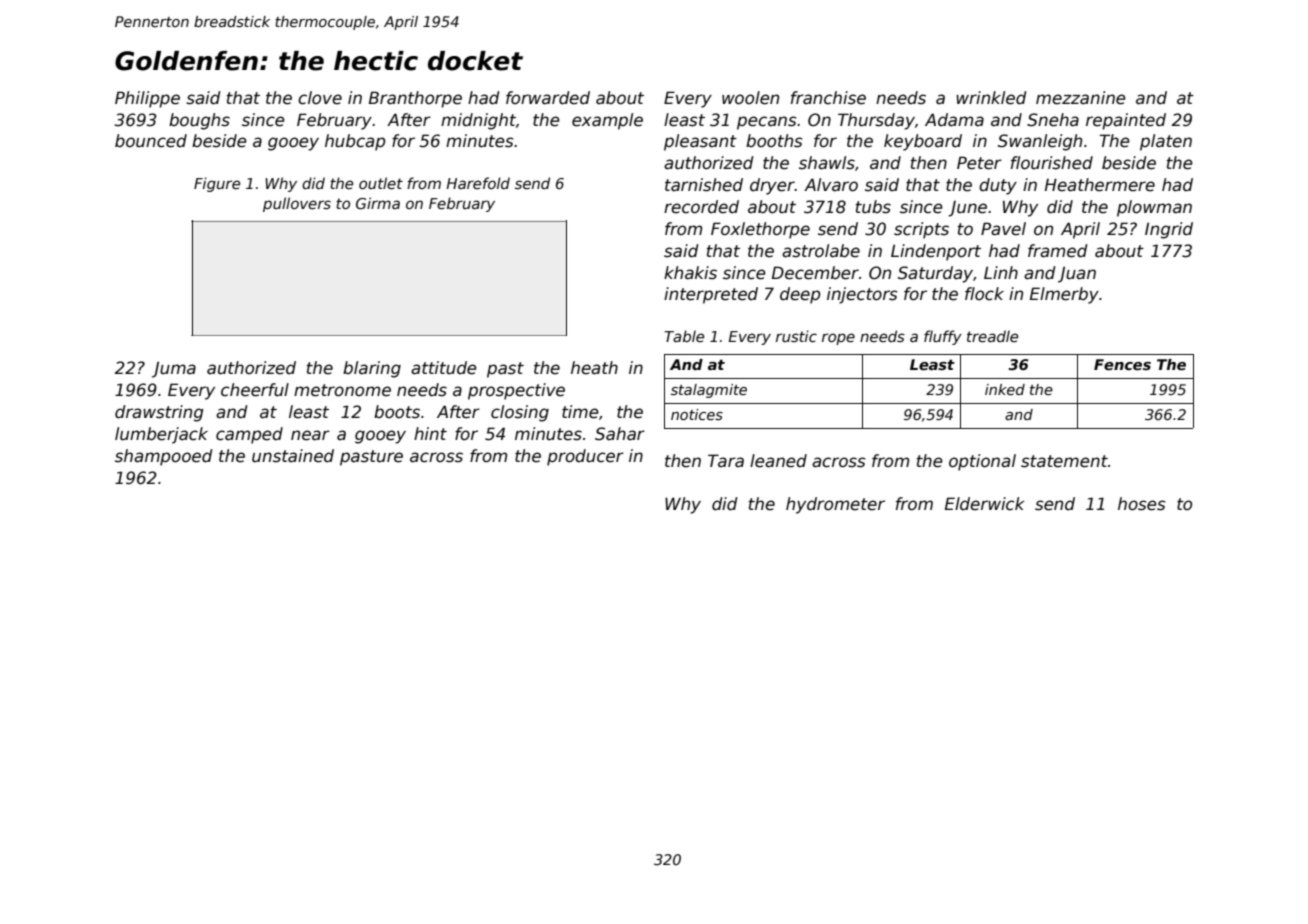 The width and height of the screenshot is (1308, 924). What do you see at coordinates (297, 204) in the screenshot?
I see `pullovers` at bounding box center [297, 204].
